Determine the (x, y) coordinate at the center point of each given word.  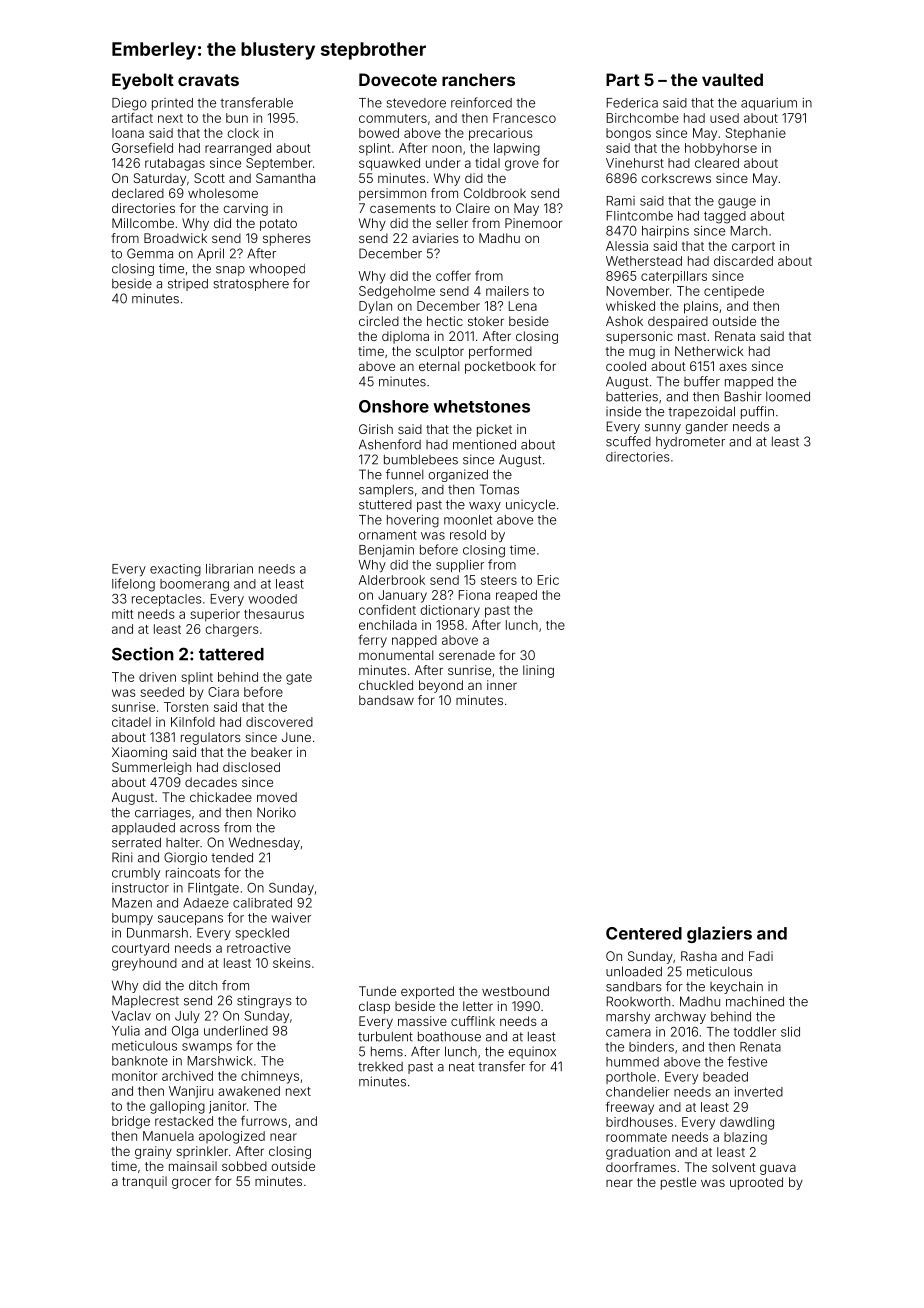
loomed (788, 396)
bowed (379, 133)
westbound (515, 991)
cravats (208, 80)
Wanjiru (191, 1092)
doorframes (641, 1167)
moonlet (468, 520)
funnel (404, 474)
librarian (229, 569)
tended (232, 857)
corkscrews (676, 178)
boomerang (194, 585)
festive (747, 1061)
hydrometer (690, 443)
